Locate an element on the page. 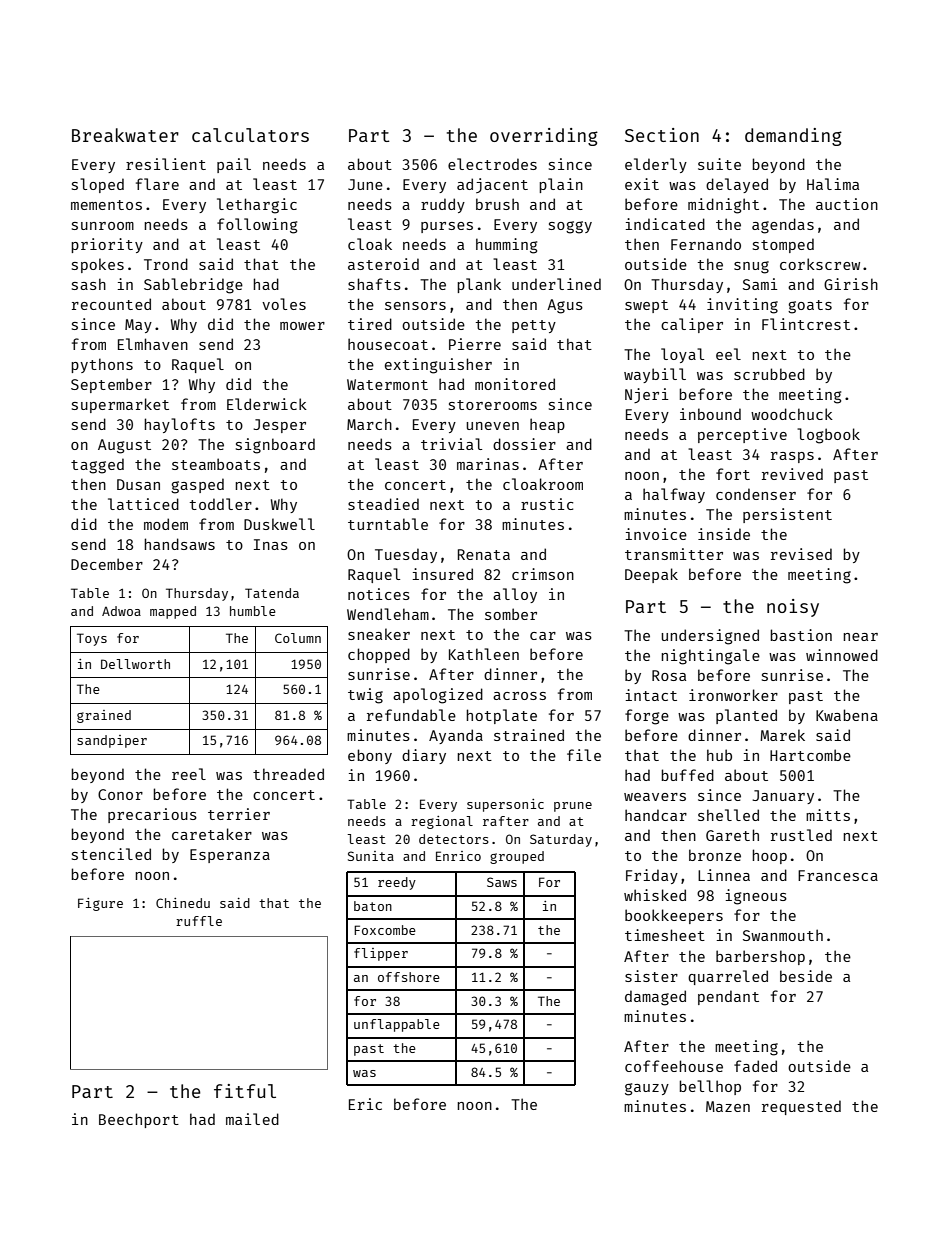 The image size is (952, 1233). logbook is located at coordinates (828, 436).
